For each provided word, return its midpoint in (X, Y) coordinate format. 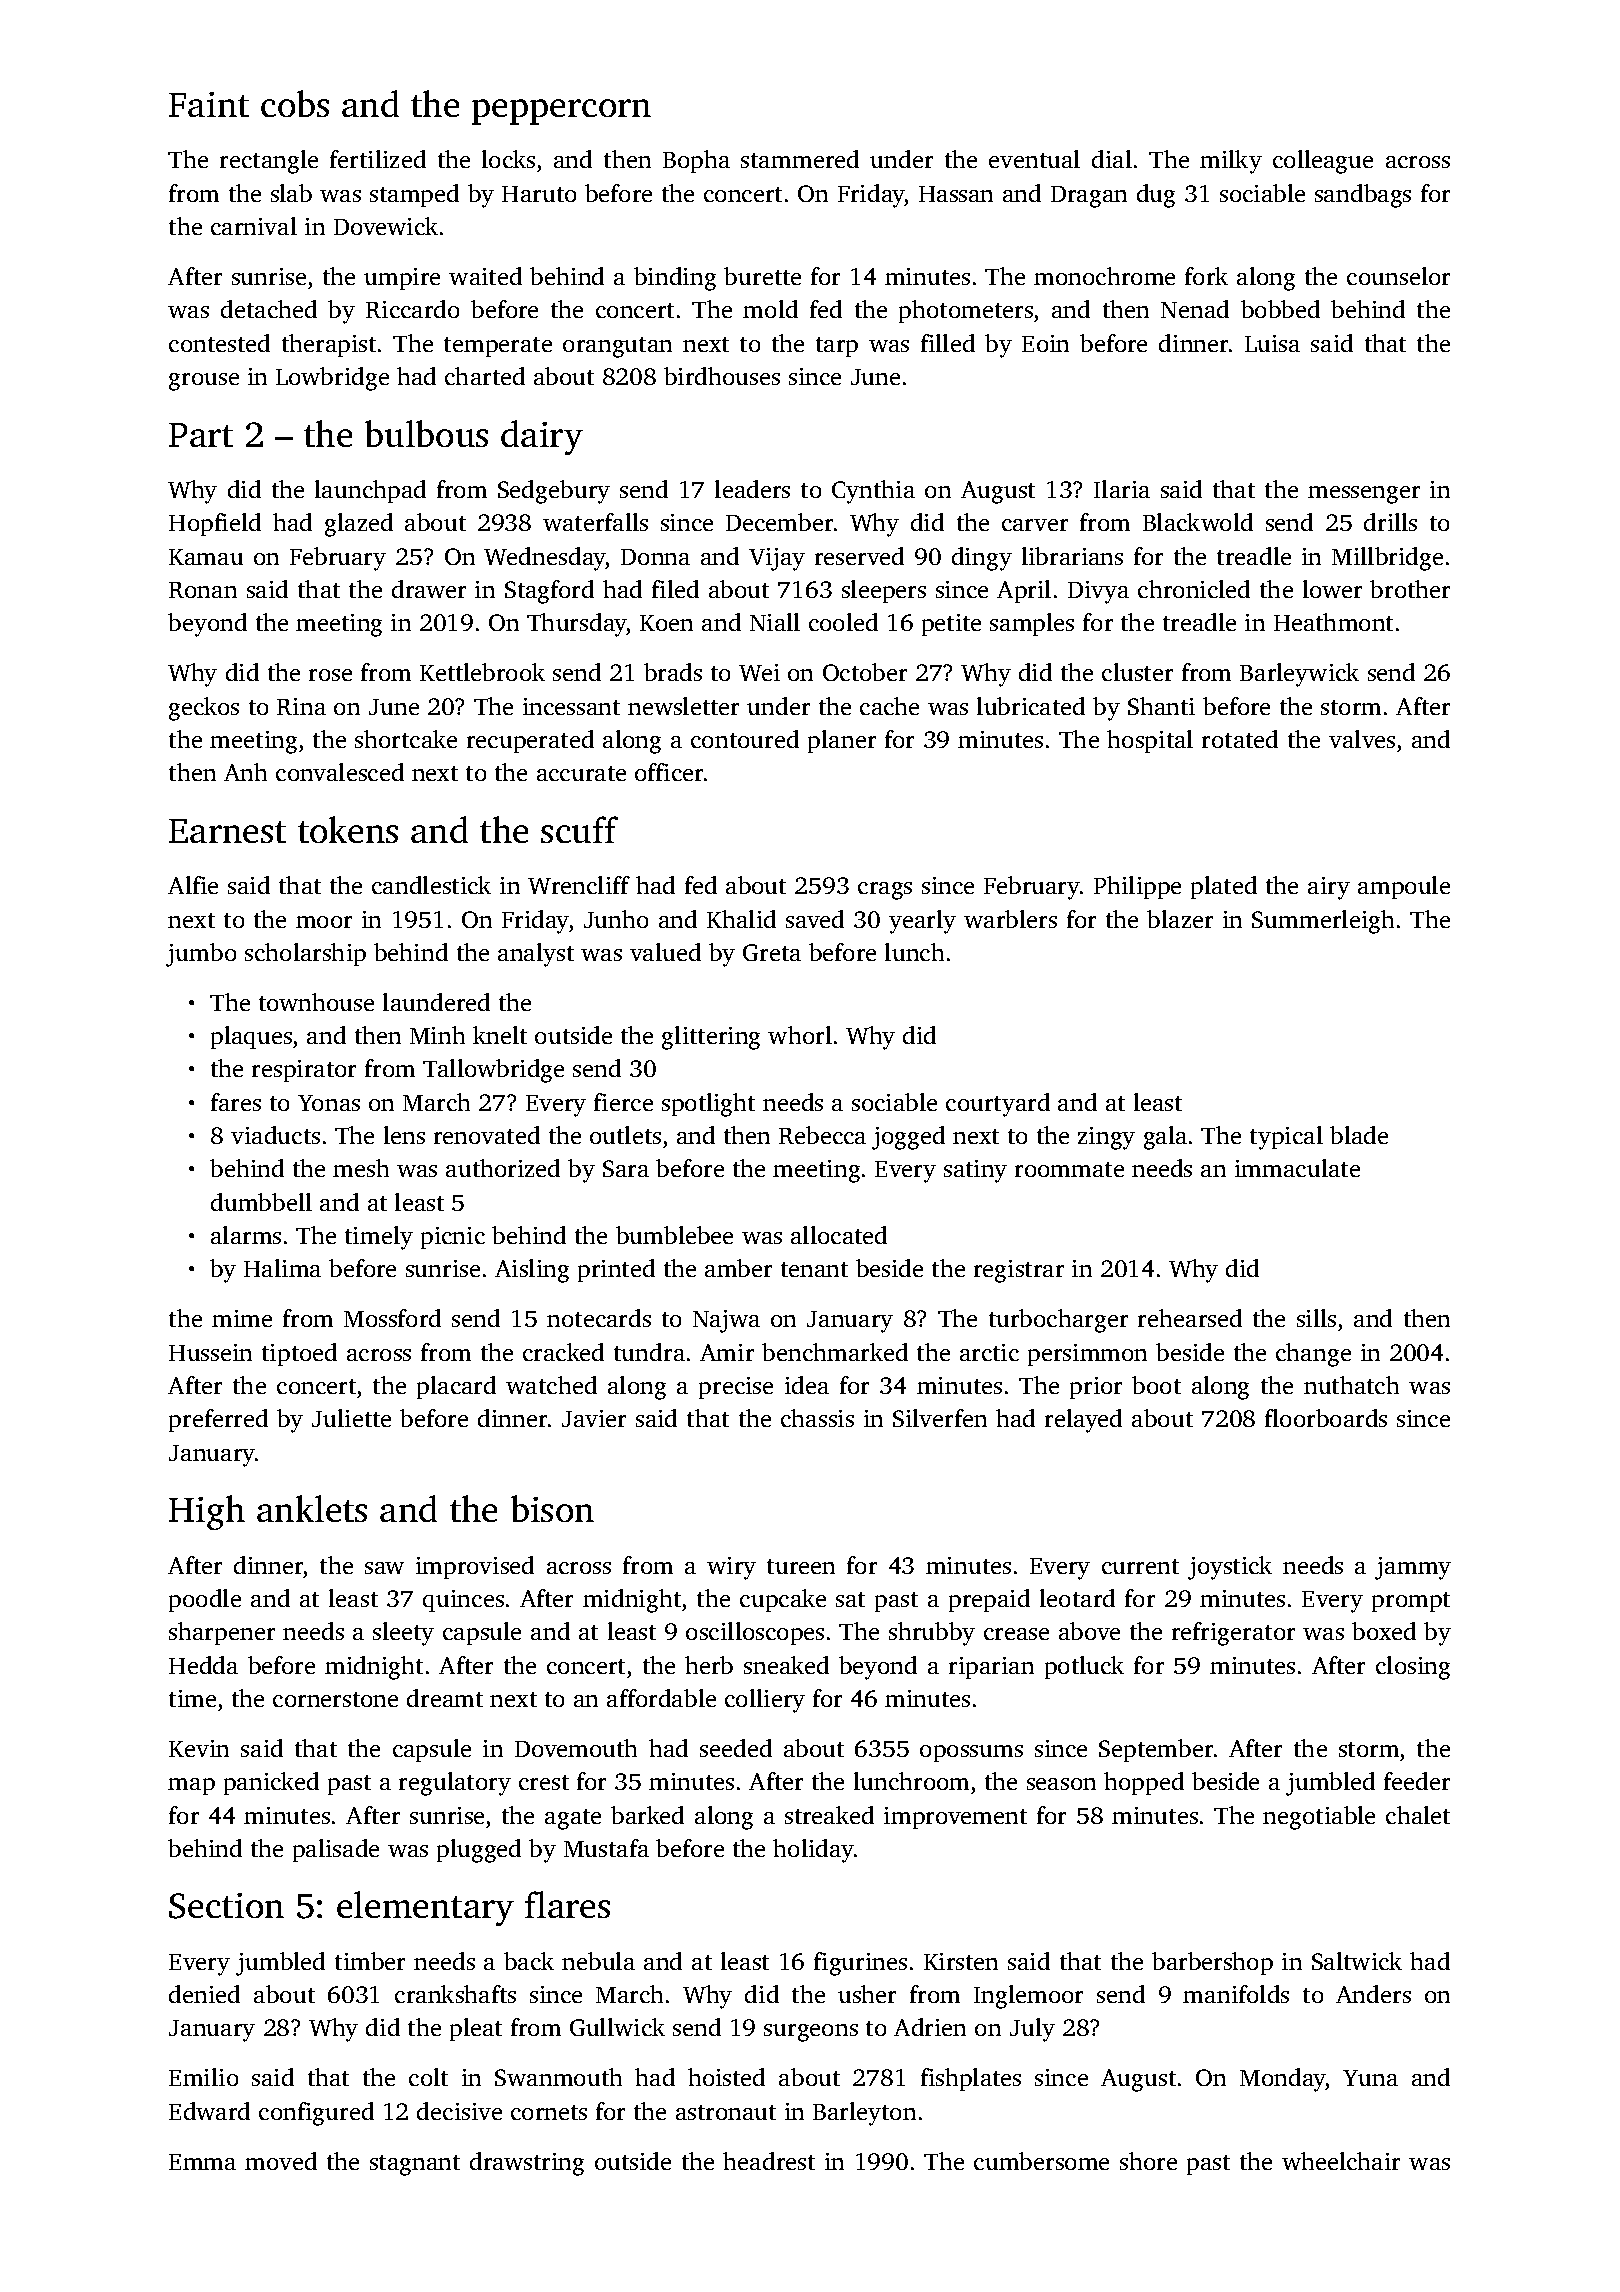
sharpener (222, 1633)
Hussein (210, 1352)
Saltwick (1357, 1961)
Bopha (696, 161)
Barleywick (1299, 675)
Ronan (203, 590)
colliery (765, 1701)
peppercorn (561, 112)
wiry (731, 1568)
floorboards (1326, 1418)
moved (281, 2161)
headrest (769, 2161)
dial (1112, 159)
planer (842, 741)
